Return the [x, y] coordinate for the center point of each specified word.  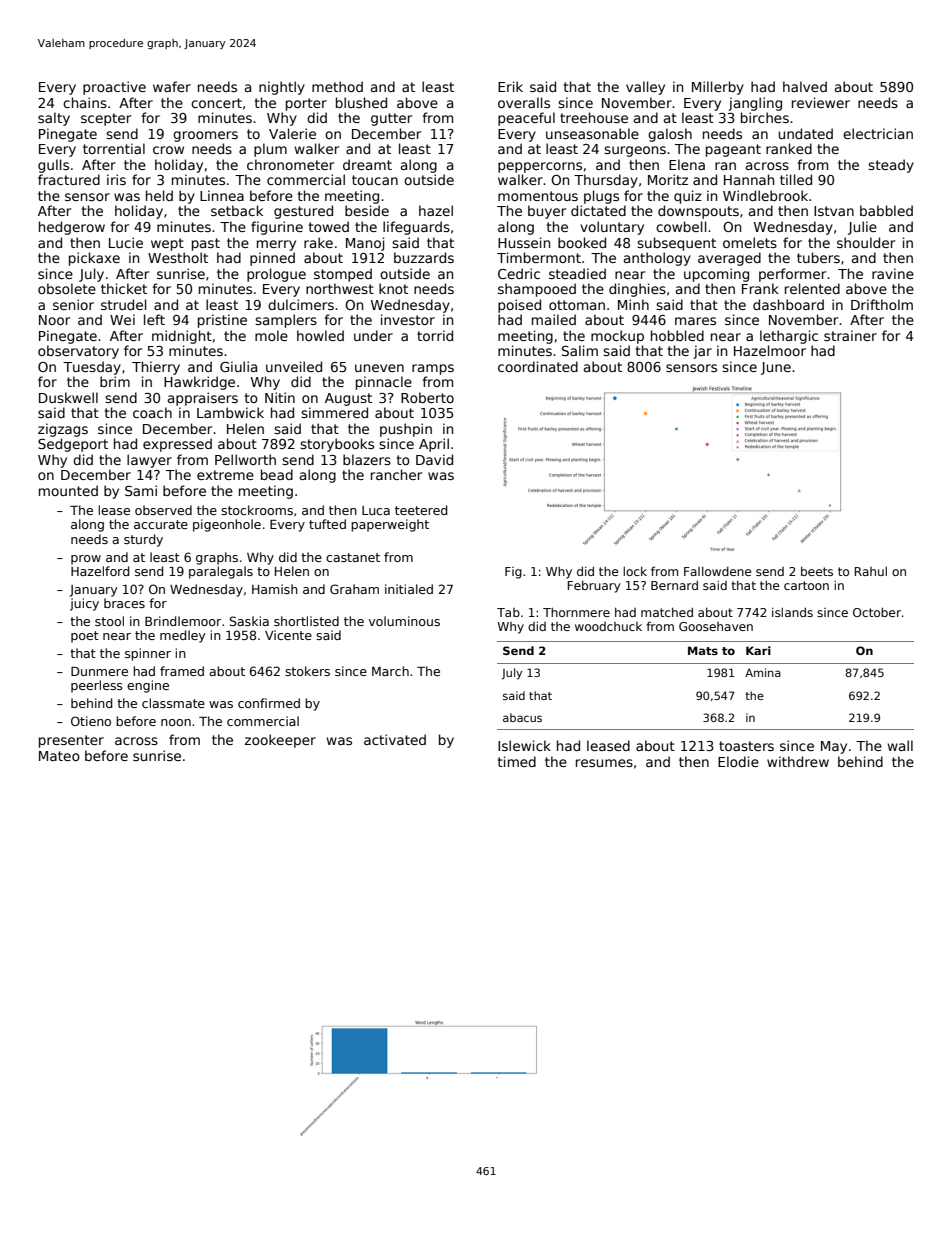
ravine [893, 273]
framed [182, 671]
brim [115, 381]
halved [805, 86]
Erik [510, 86]
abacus [522, 717]
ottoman [577, 305]
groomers [205, 136]
